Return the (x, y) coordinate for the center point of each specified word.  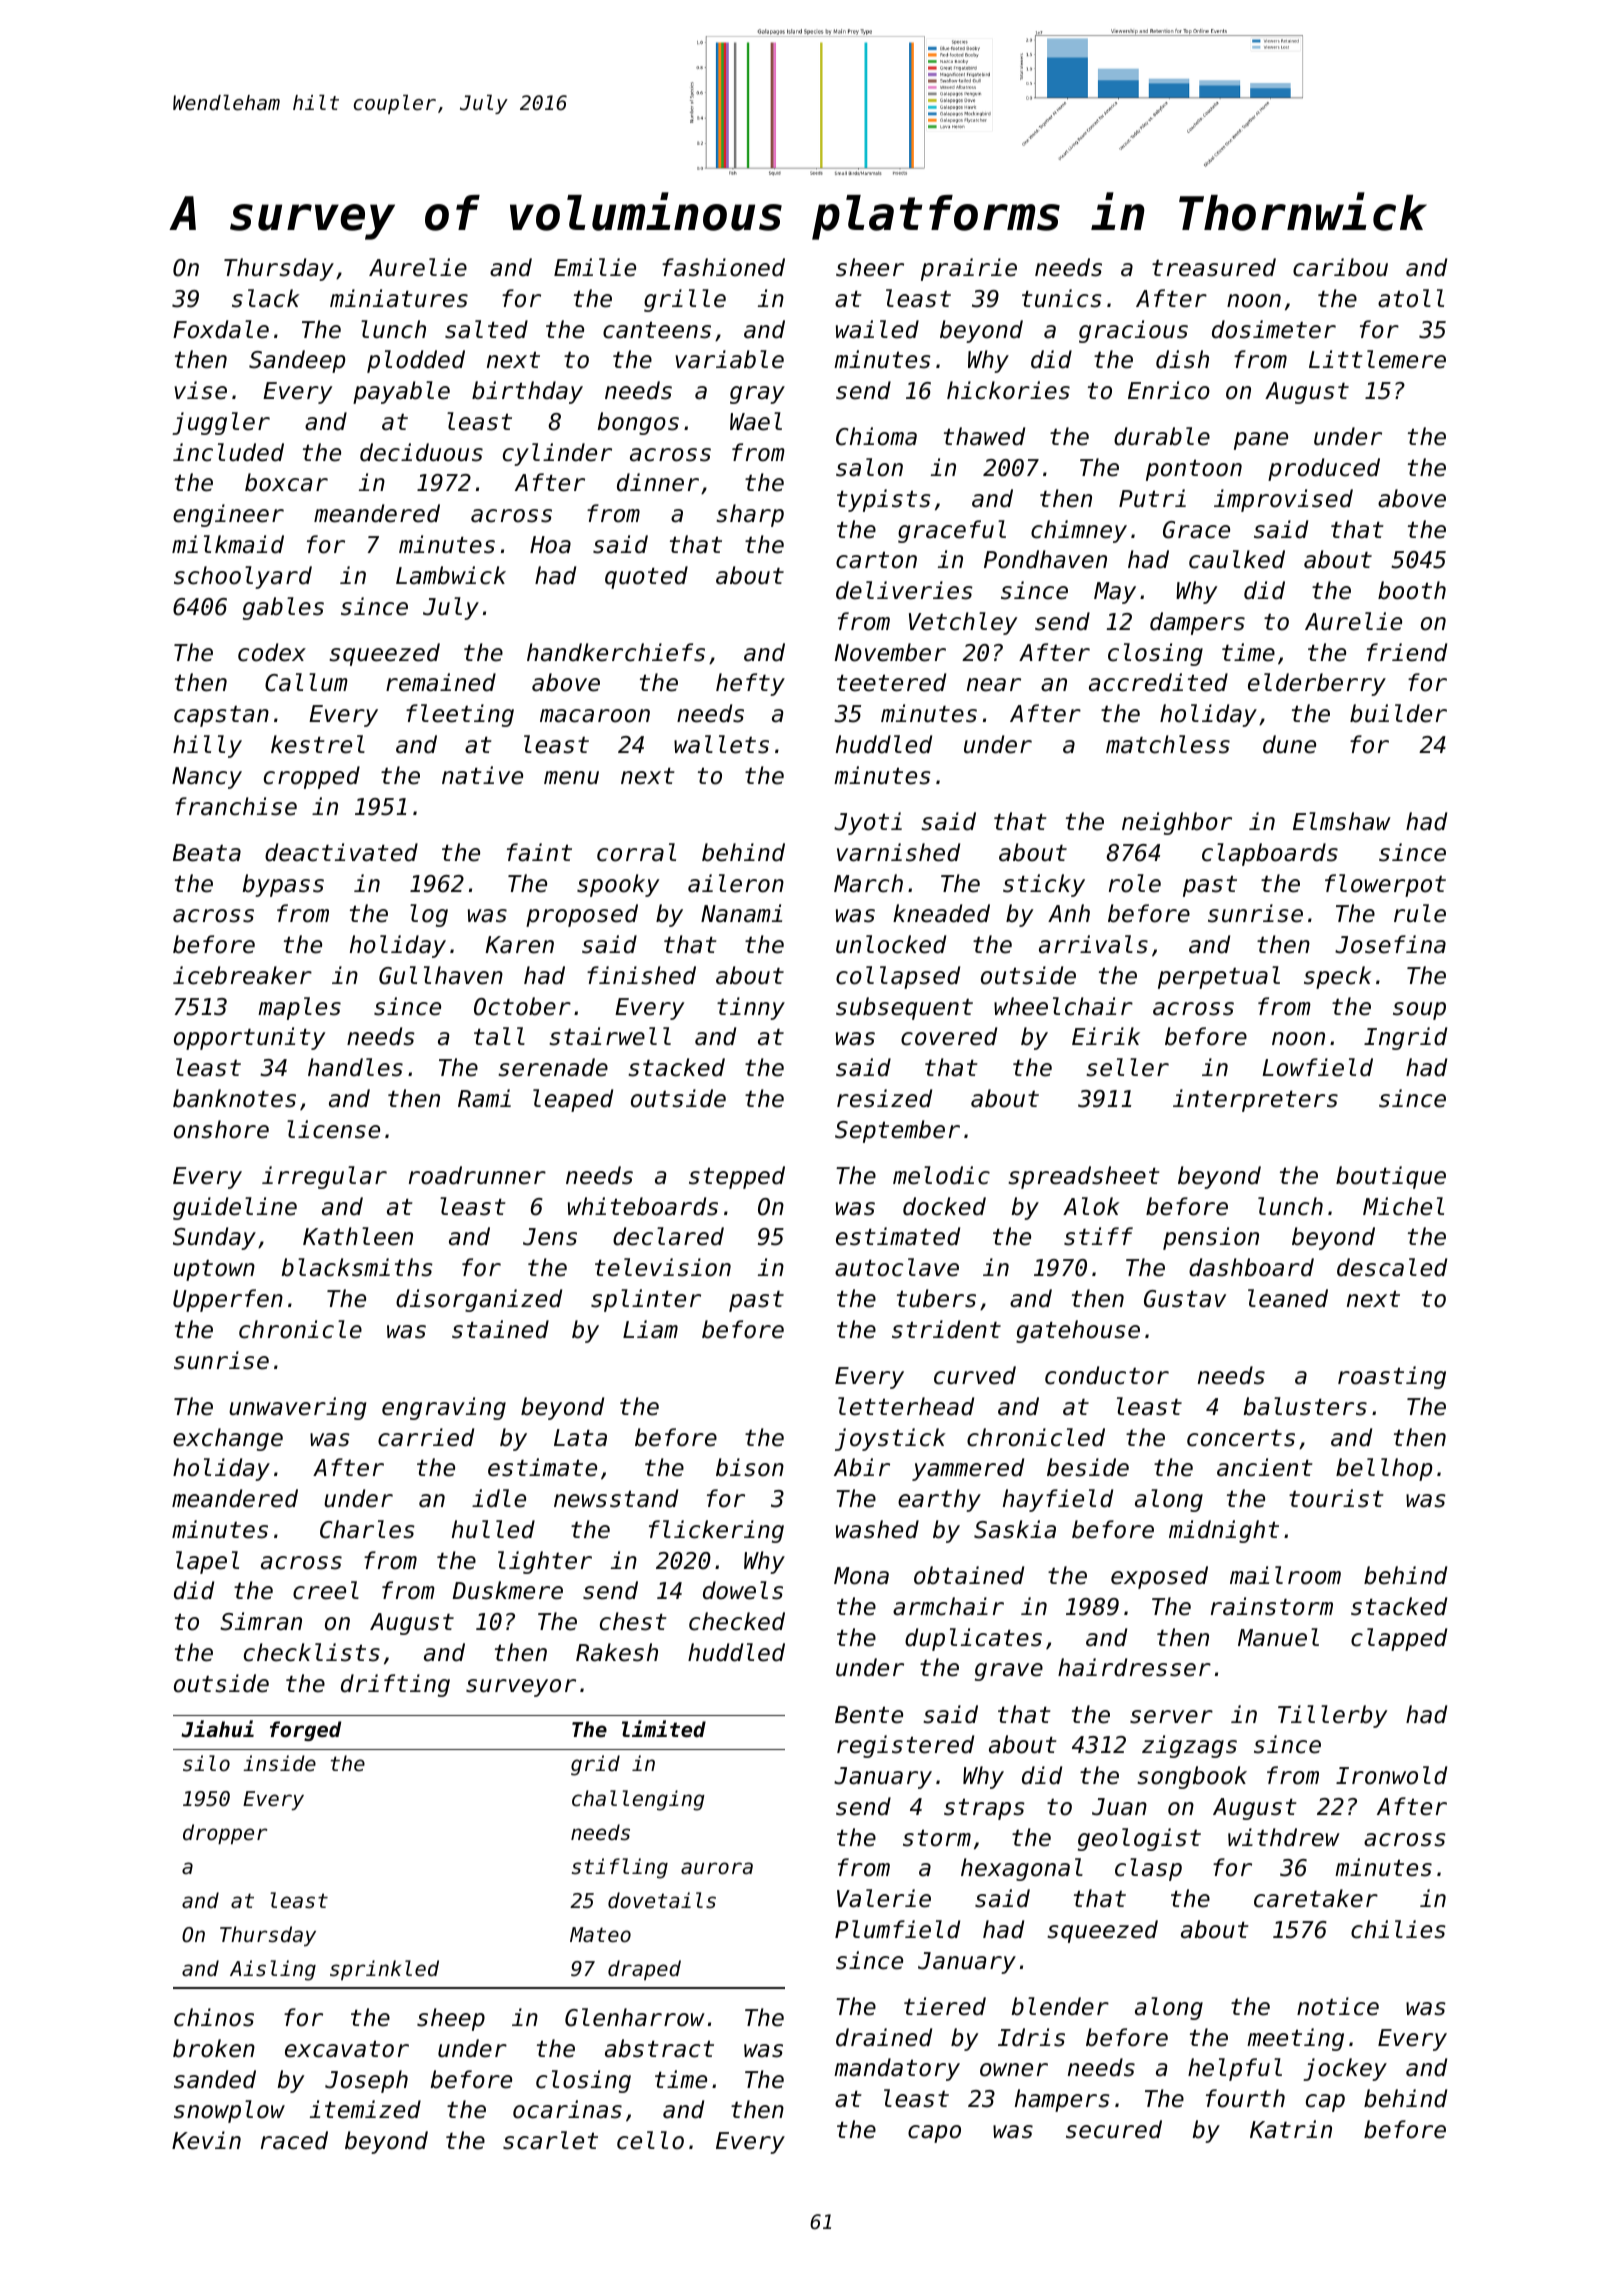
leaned (1288, 1298)
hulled (493, 1529)
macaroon (595, 716)
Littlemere (1377, 359)
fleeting (460, 715)
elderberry (1317, 684)
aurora (717, 1868)
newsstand (616, 1498)
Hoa (550, 545)
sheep (451, 2019)
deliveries (904, 590)
